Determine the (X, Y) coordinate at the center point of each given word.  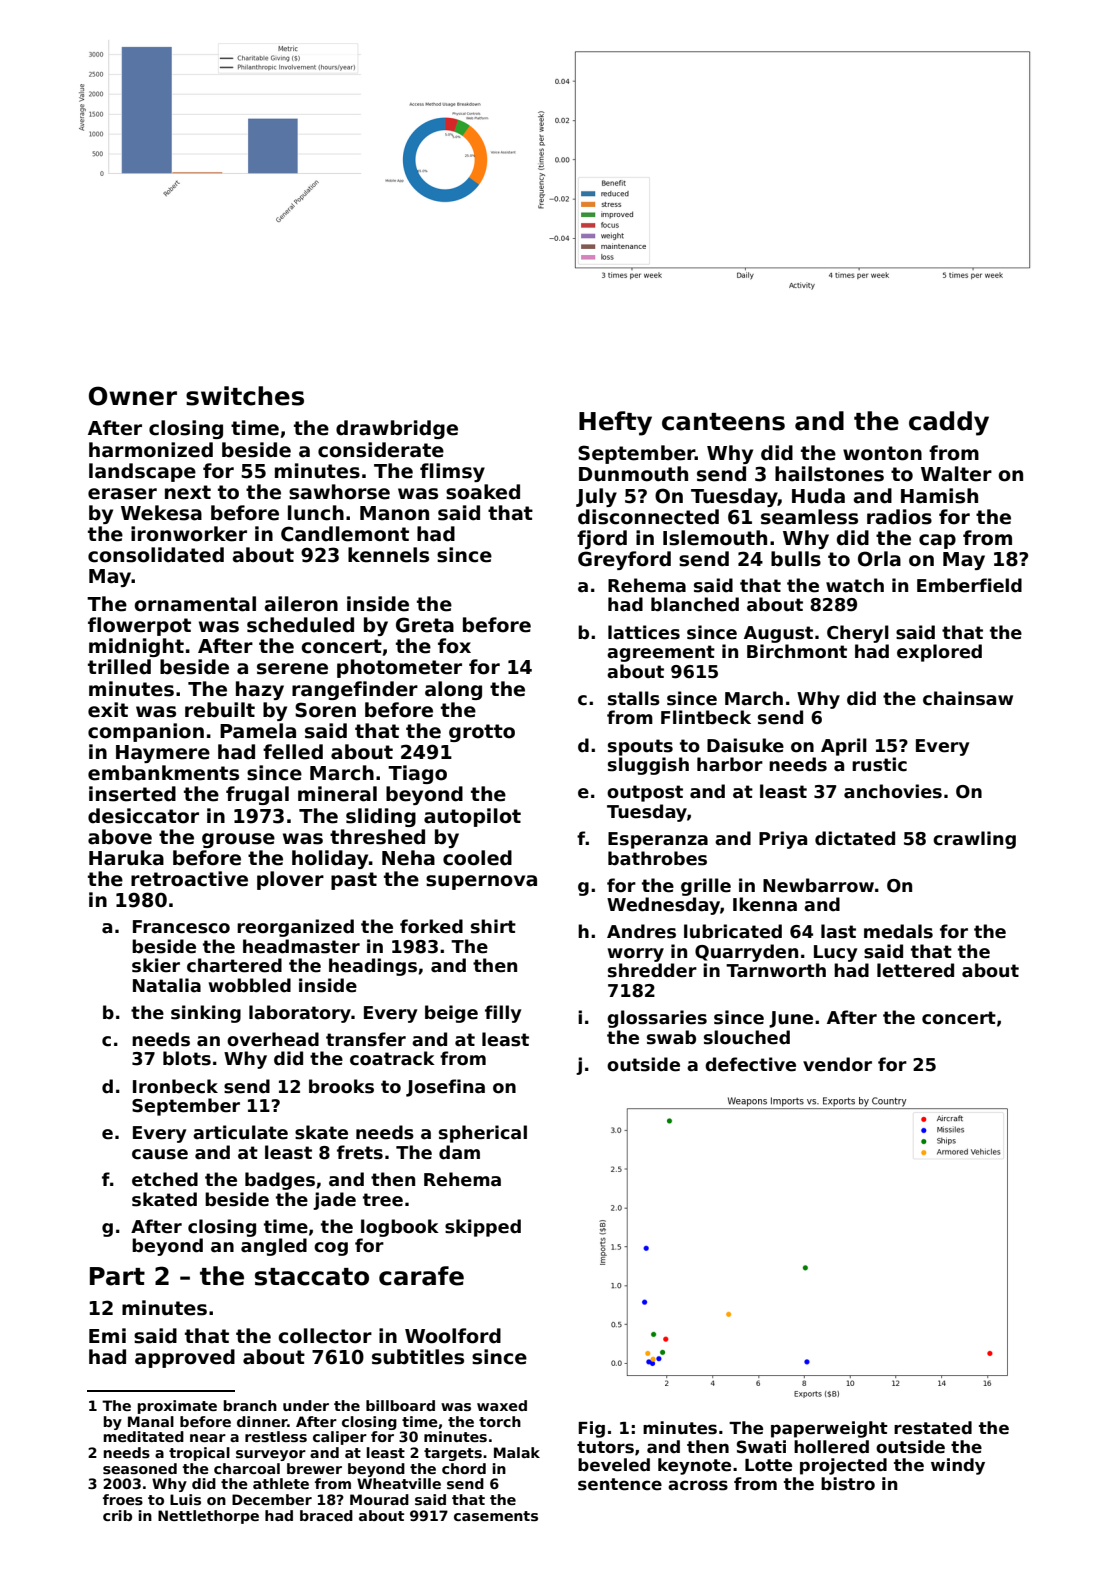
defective (750, 1064)
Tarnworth (776, 970)
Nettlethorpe (208, 1517)
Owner (133, 396)
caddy (949, 423)
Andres (641, 931)
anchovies (893, 791)
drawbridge (397, 429)
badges (280, 1181)
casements (496, 1516)
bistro (848, 1484)
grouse (238, 840)
